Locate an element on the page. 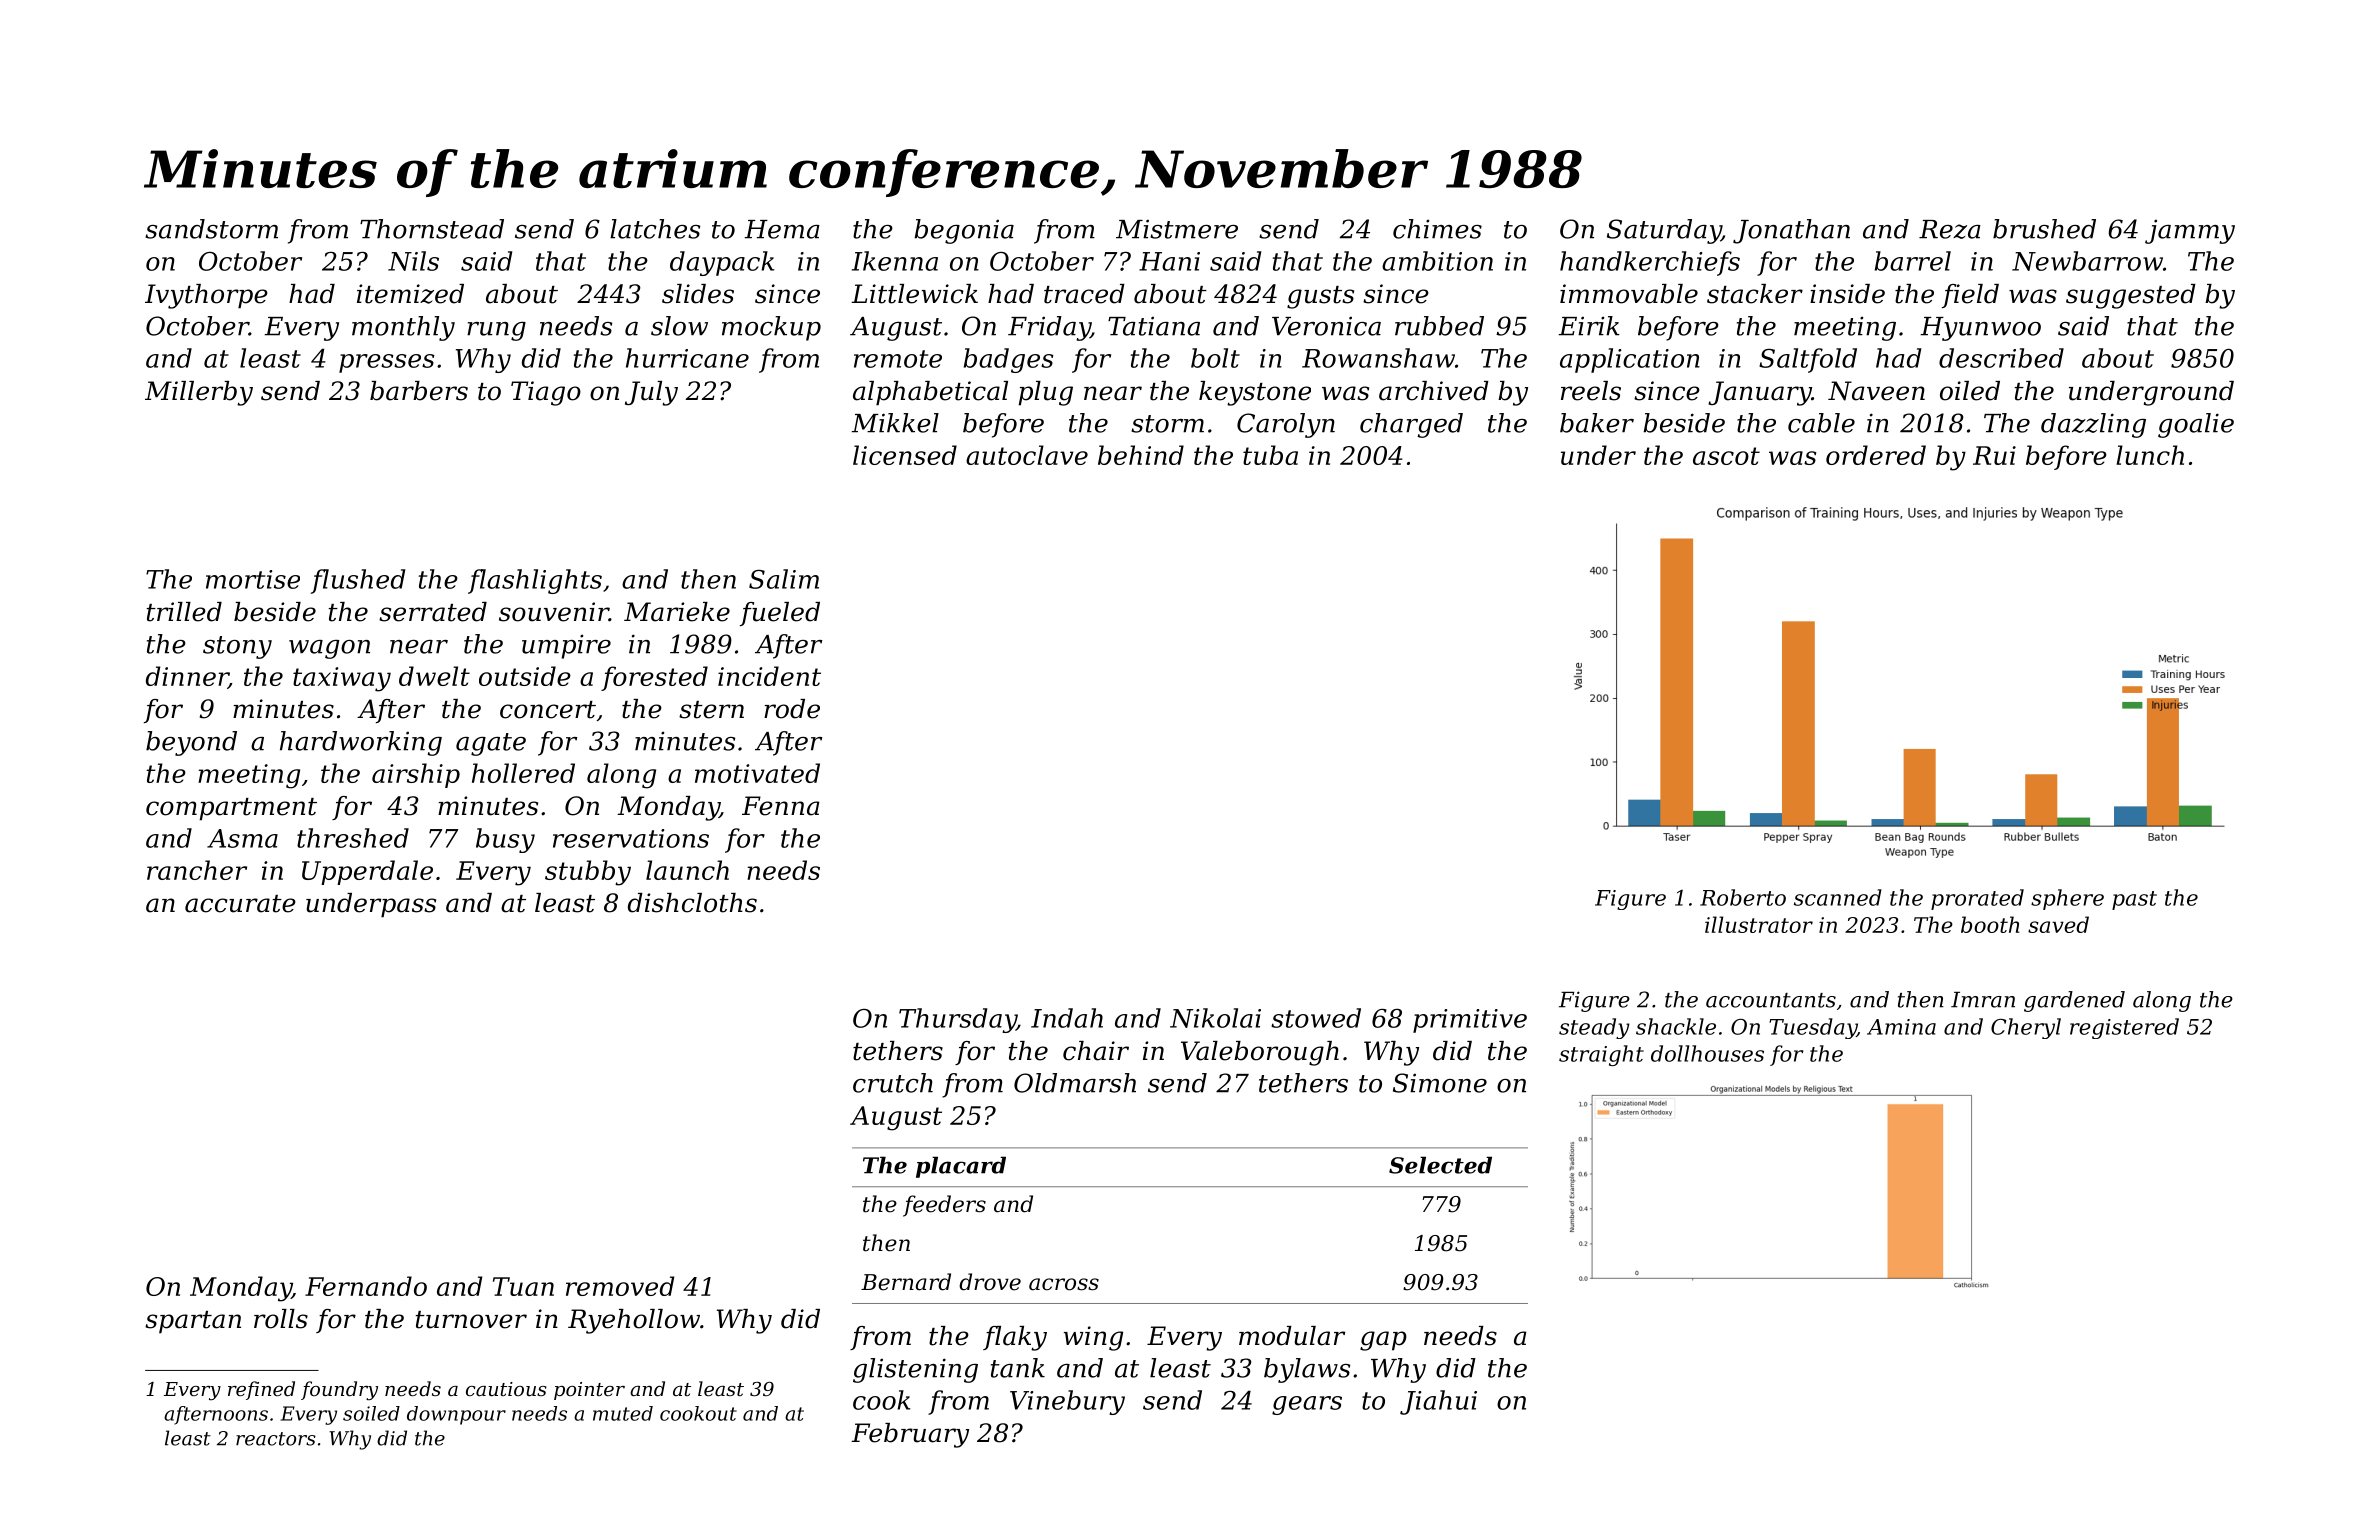 This image has height=1540, width=2380. scanned is located at coordinates (1838, 897).
